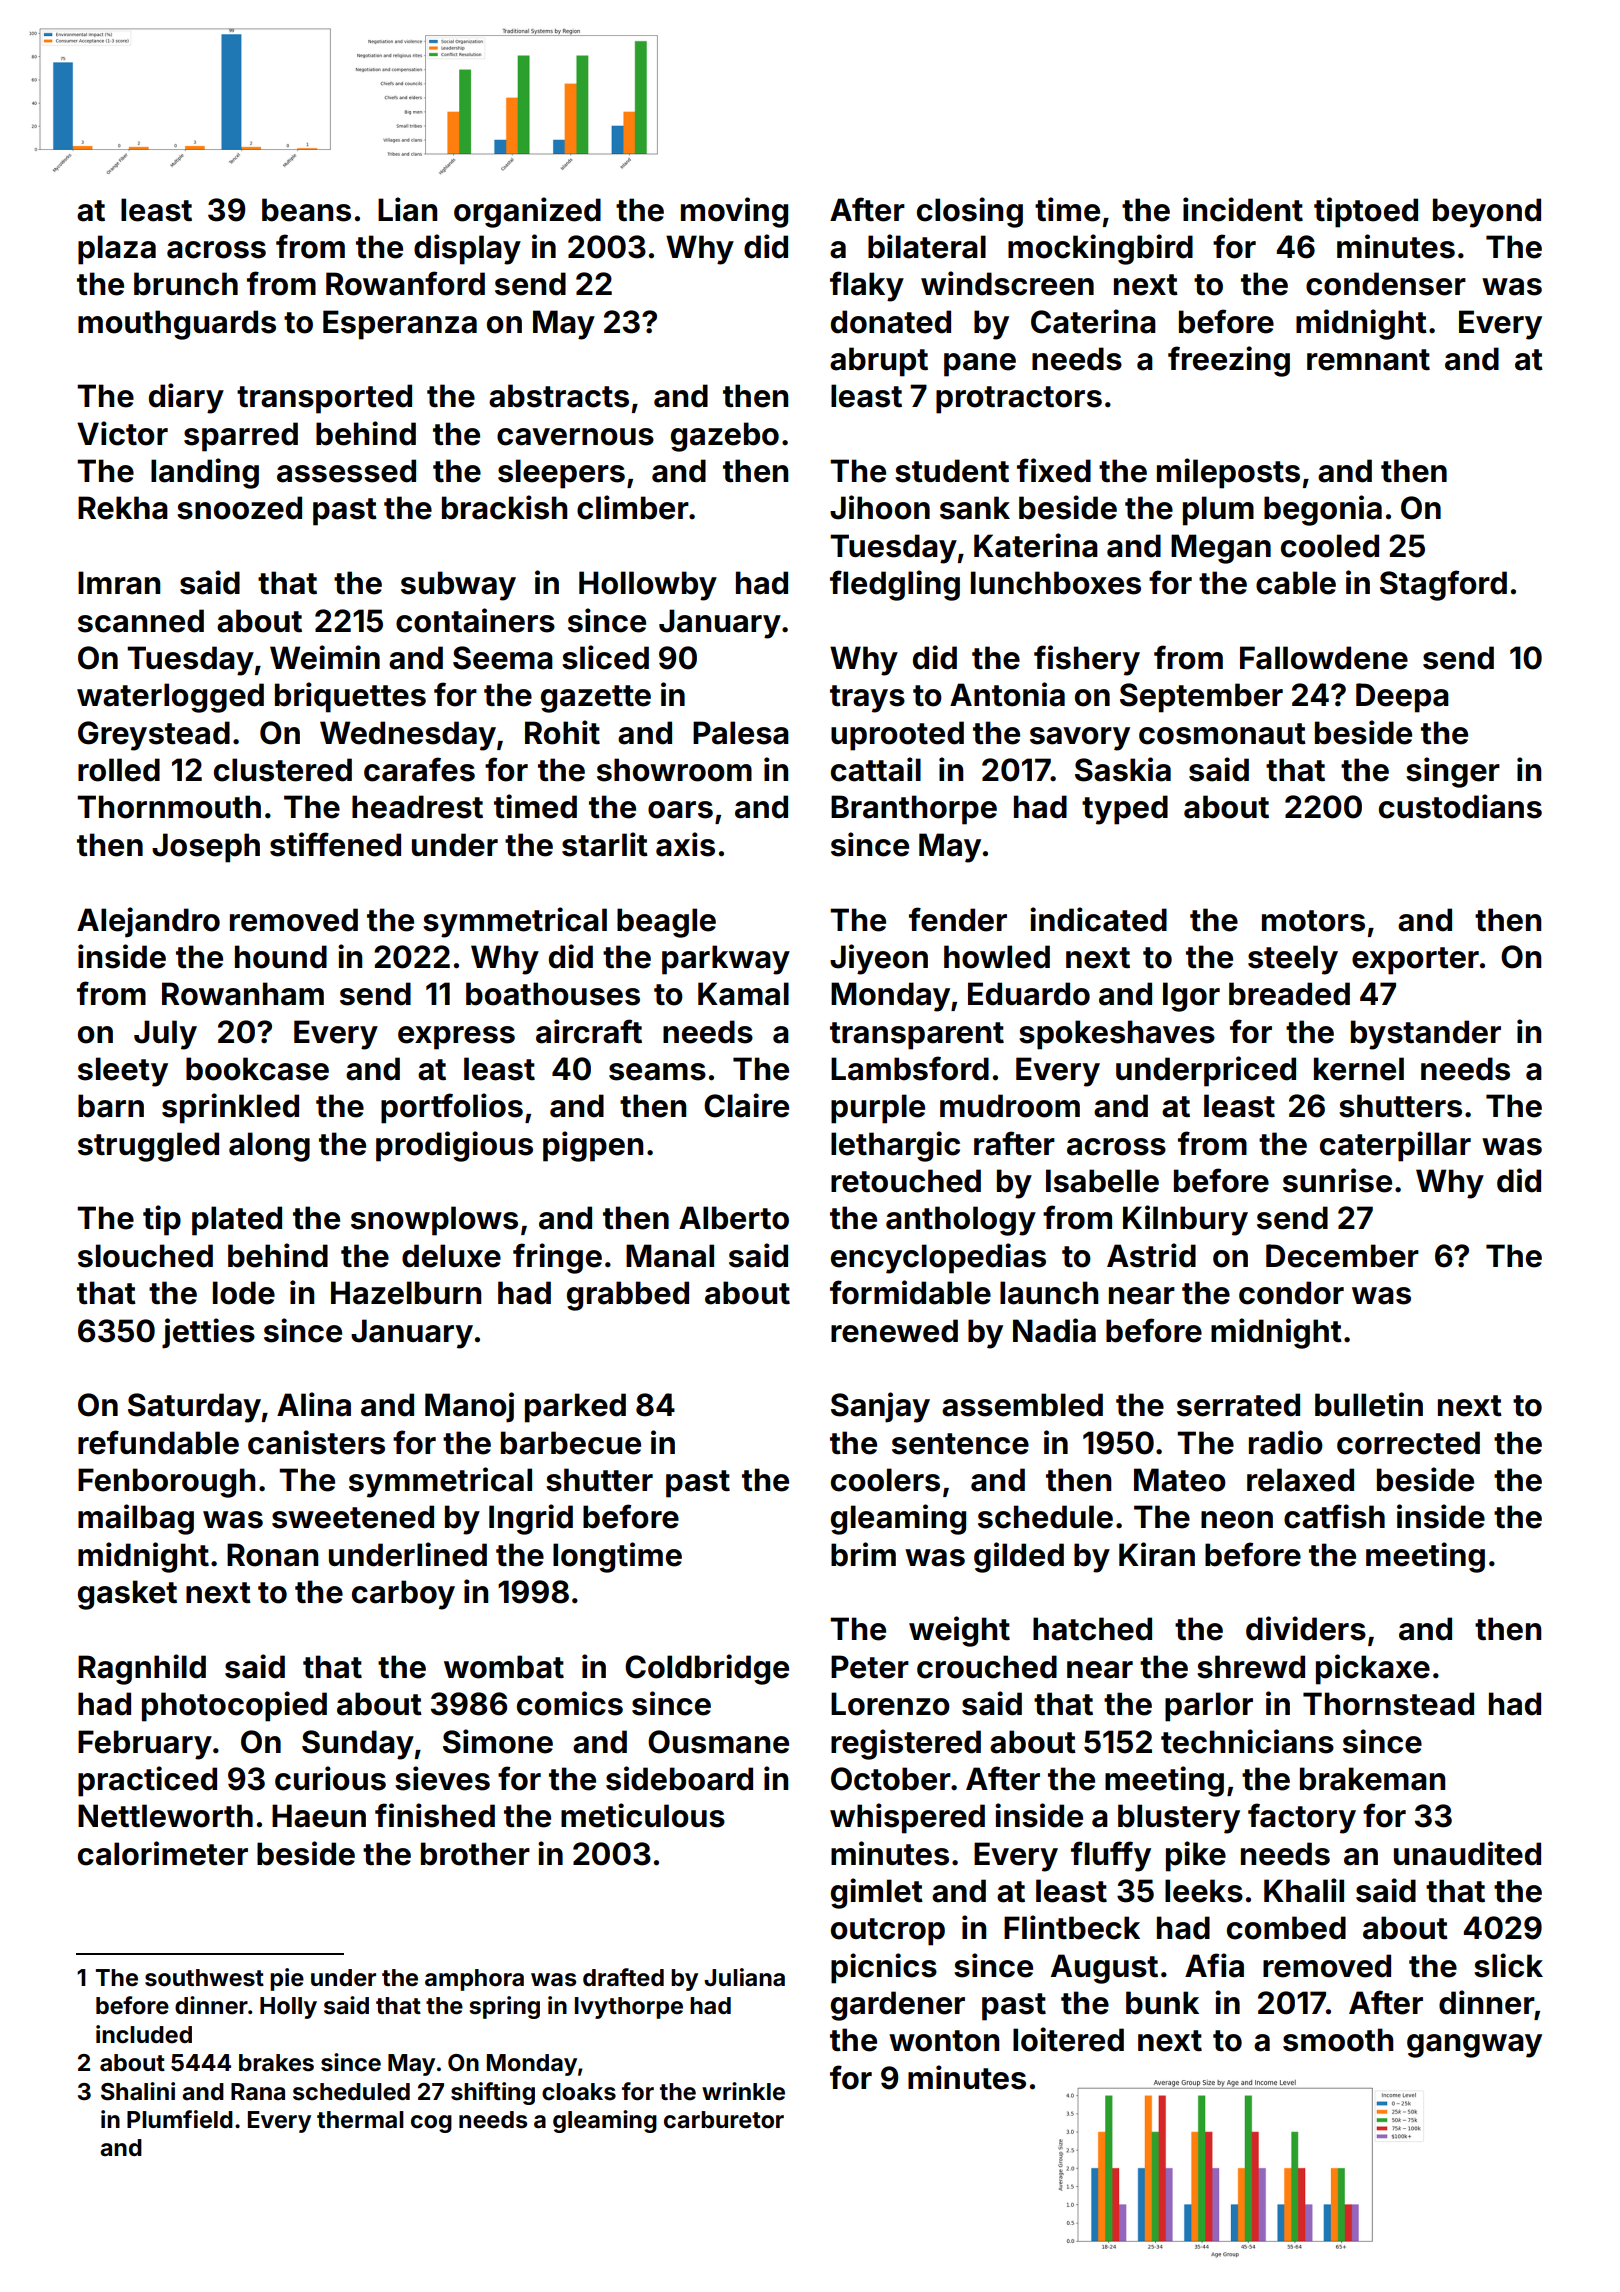 The height and width of the screenshot is (2292, 1620). What do you see at coordinates (897, 736) in the screenshot?
I see `uprooted` at bounding box center [897, 736].
